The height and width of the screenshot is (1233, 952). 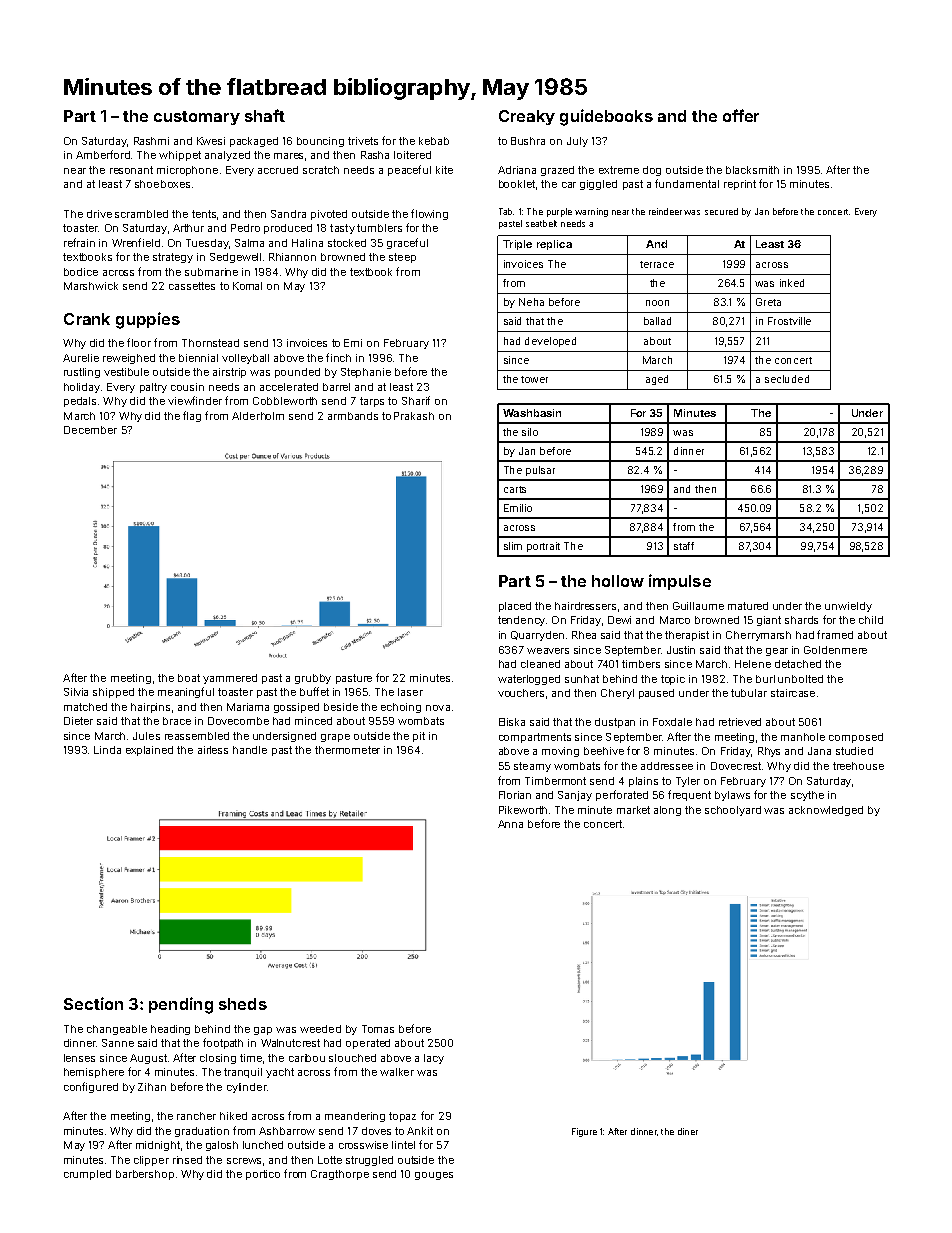 What do you see at coordinates (528, 141) in the screenshot?
I see `Bushra` at bounding box center [528, 141].
